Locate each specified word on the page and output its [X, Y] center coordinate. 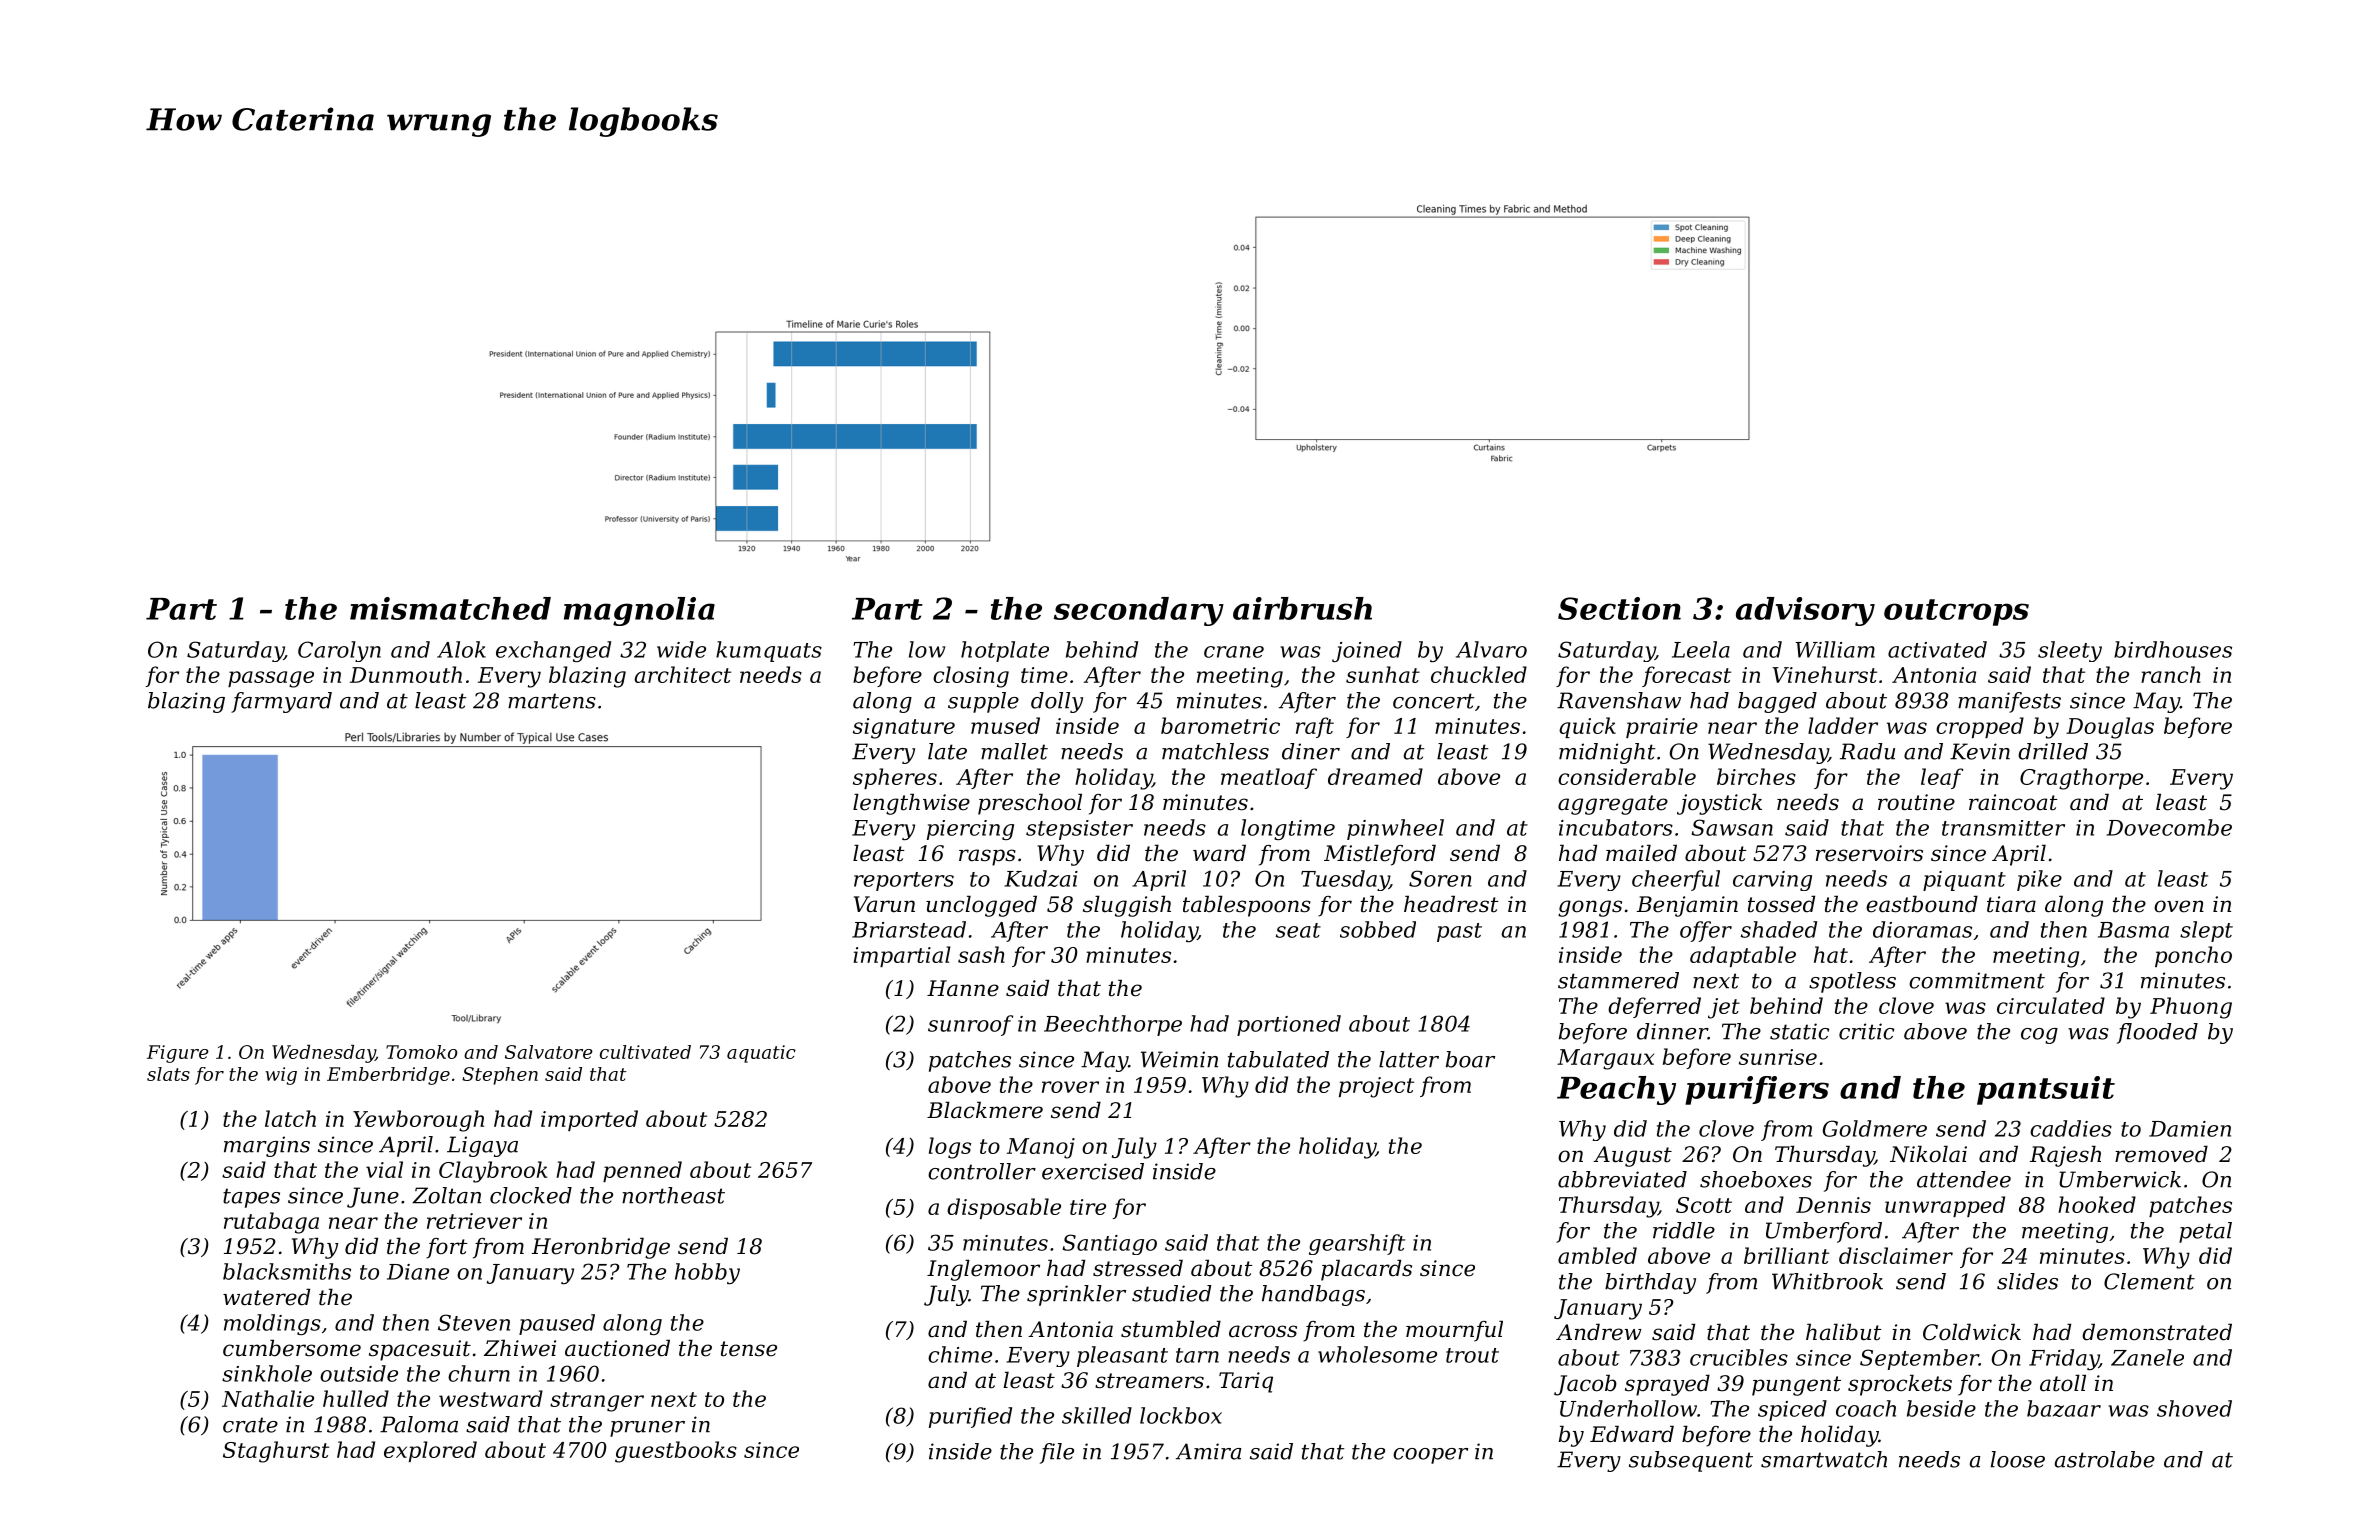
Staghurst [276, 1452]
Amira [1208, 1451]
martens [552, 701]
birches [1756, 776]
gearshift [1357, 1244]
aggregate [1613, 805]
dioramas [1922, 929]
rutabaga [271, 1223]
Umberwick [2120, 1179]
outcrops [1956, 612]
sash [981, 954]
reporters [904, 881]
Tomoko [421, 1052]
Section [1619, 608]
